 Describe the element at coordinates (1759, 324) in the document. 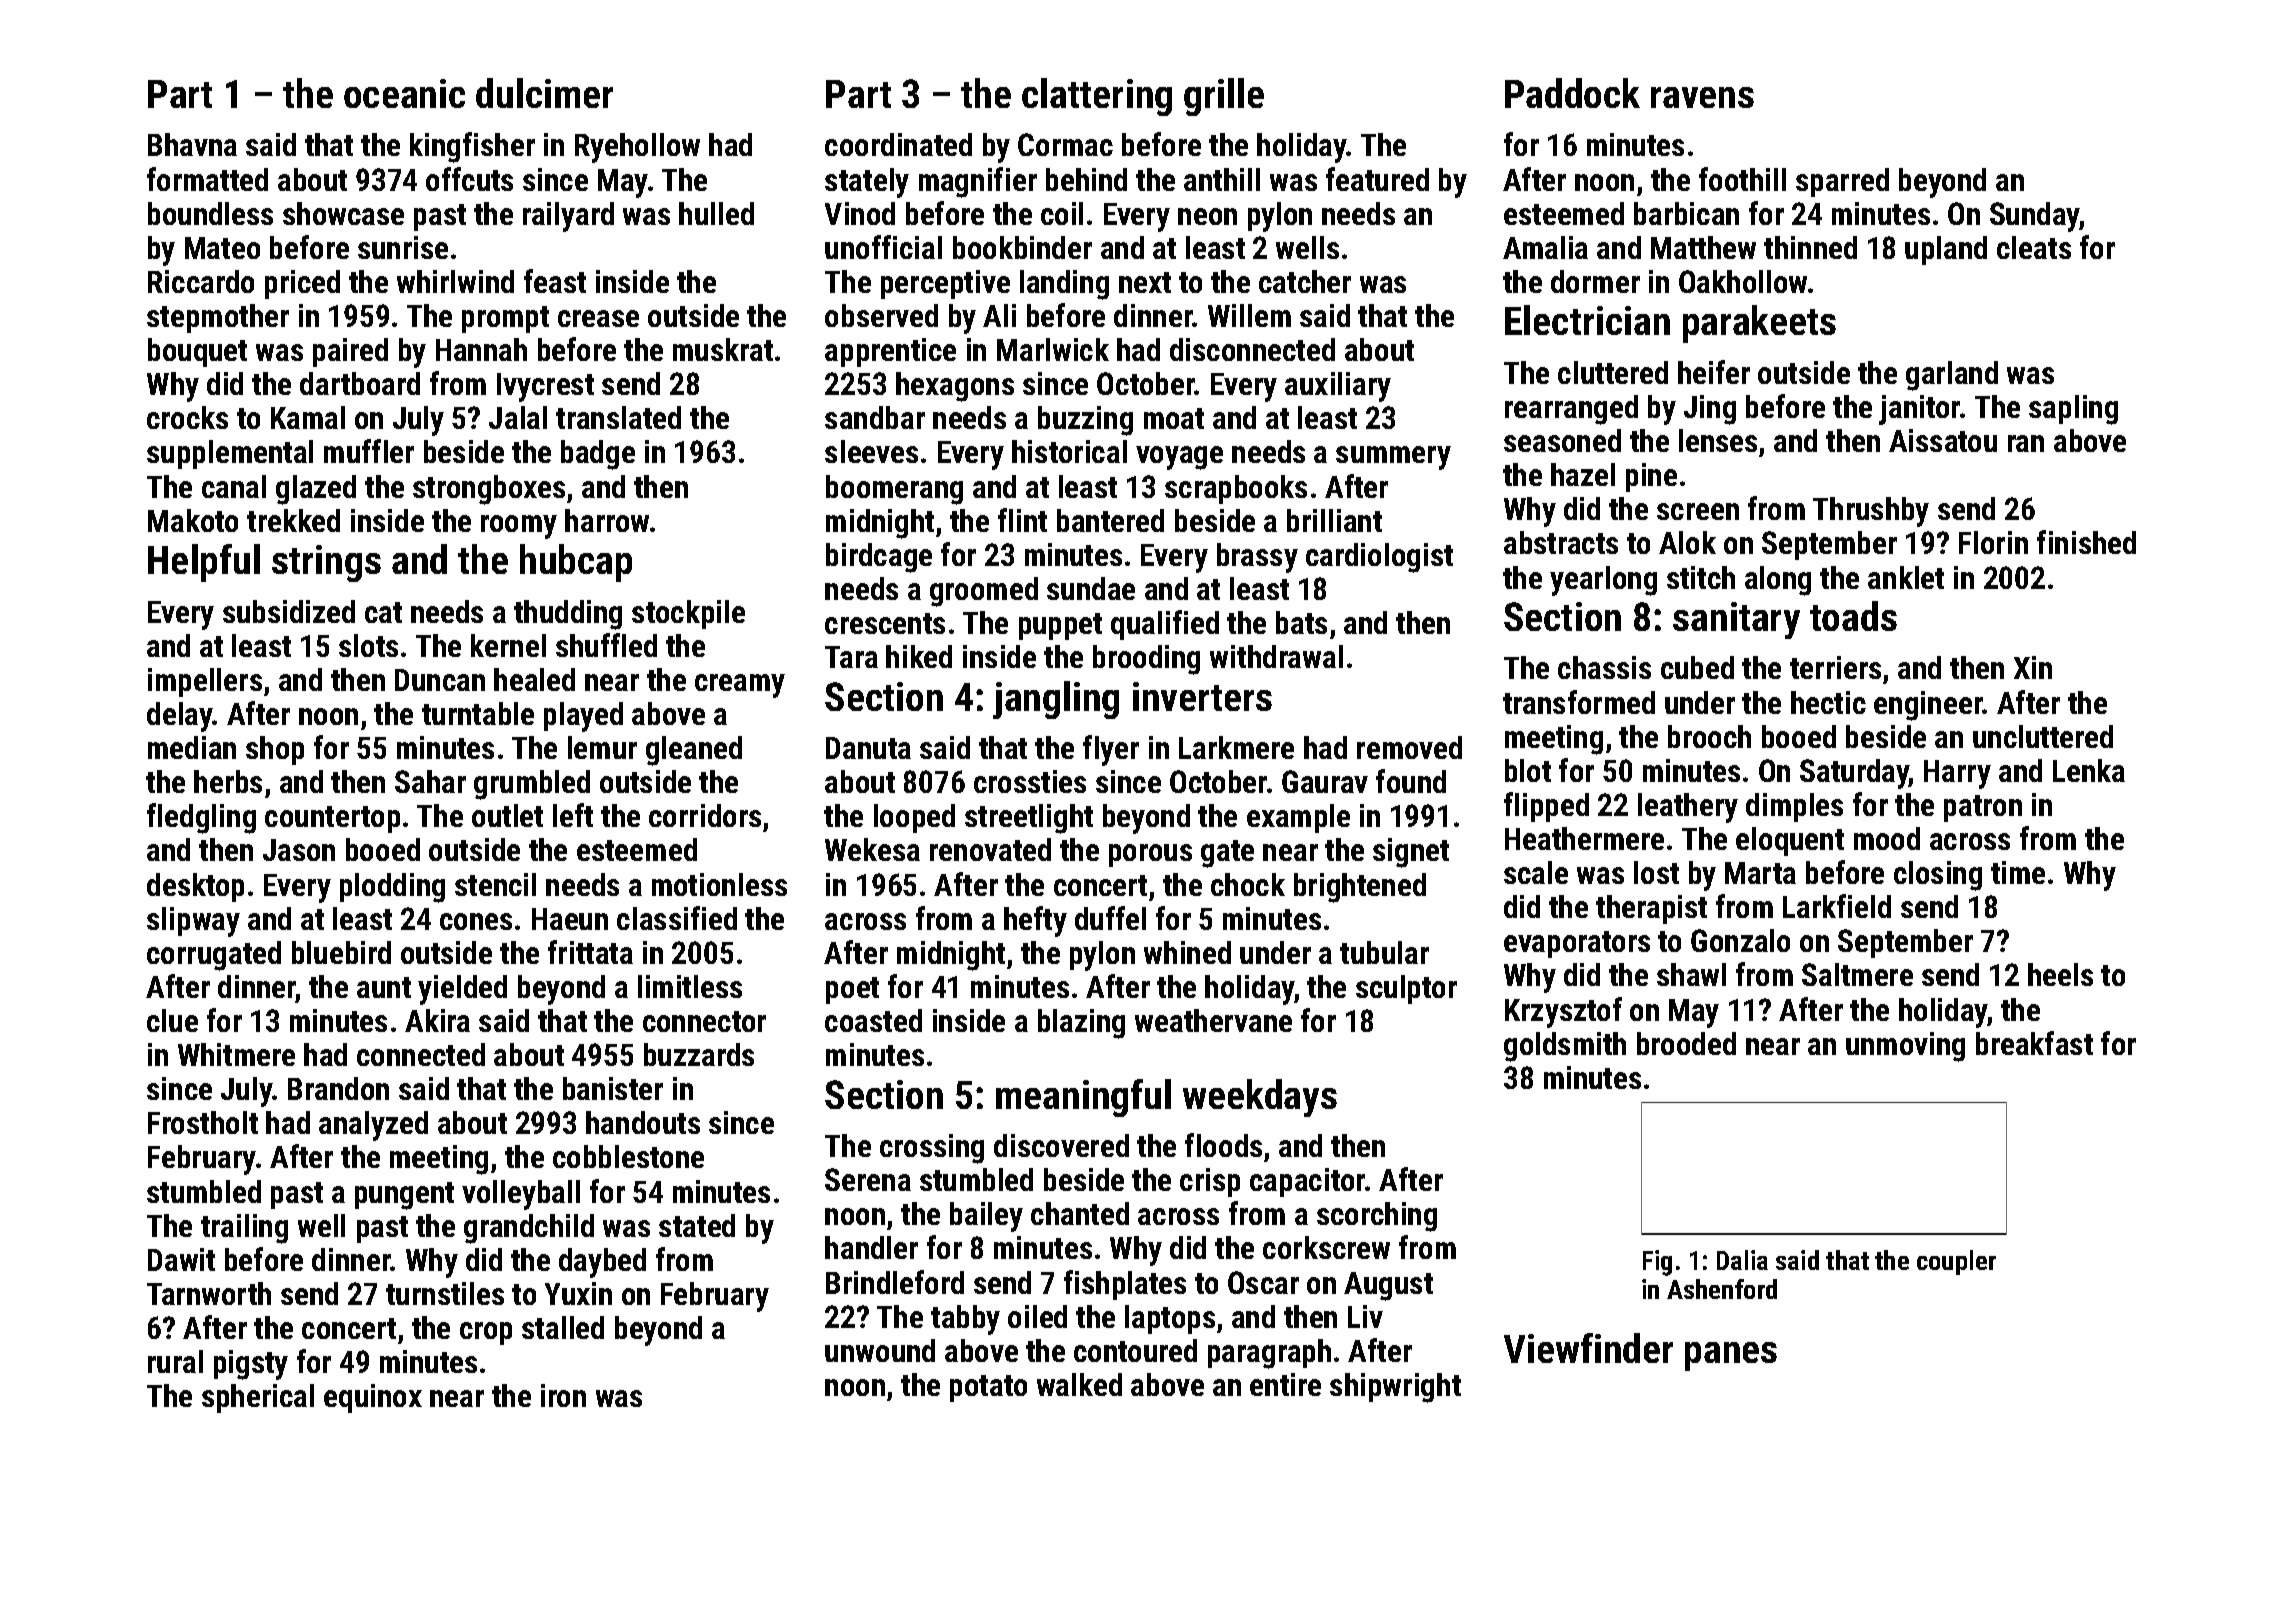

I see `parakeets` at that location.
